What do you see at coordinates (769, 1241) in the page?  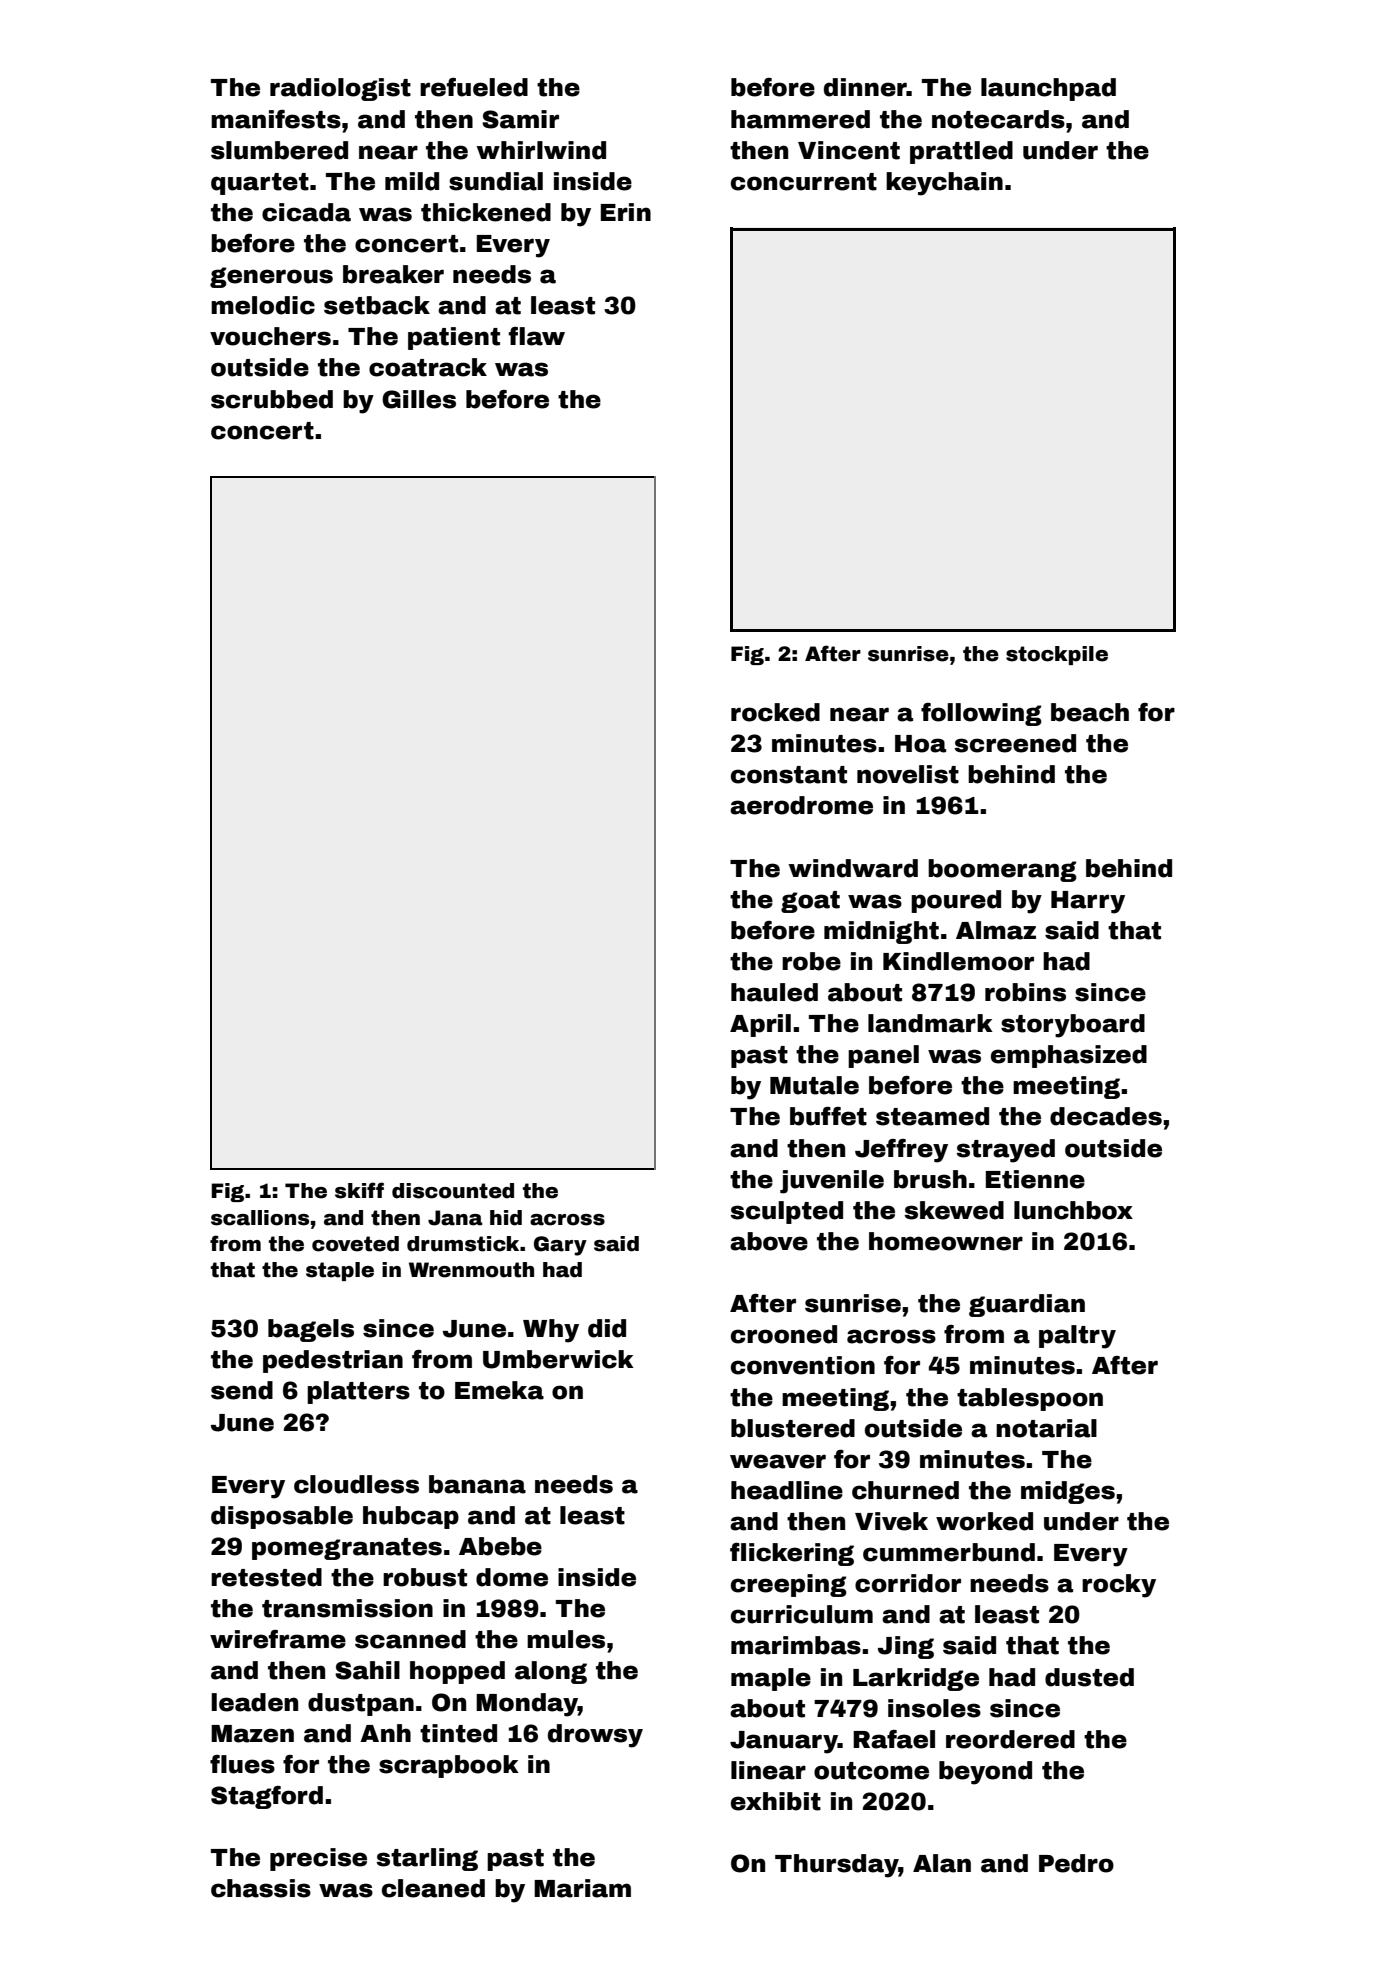 I see `above` at bounding box center [769, 1241].
